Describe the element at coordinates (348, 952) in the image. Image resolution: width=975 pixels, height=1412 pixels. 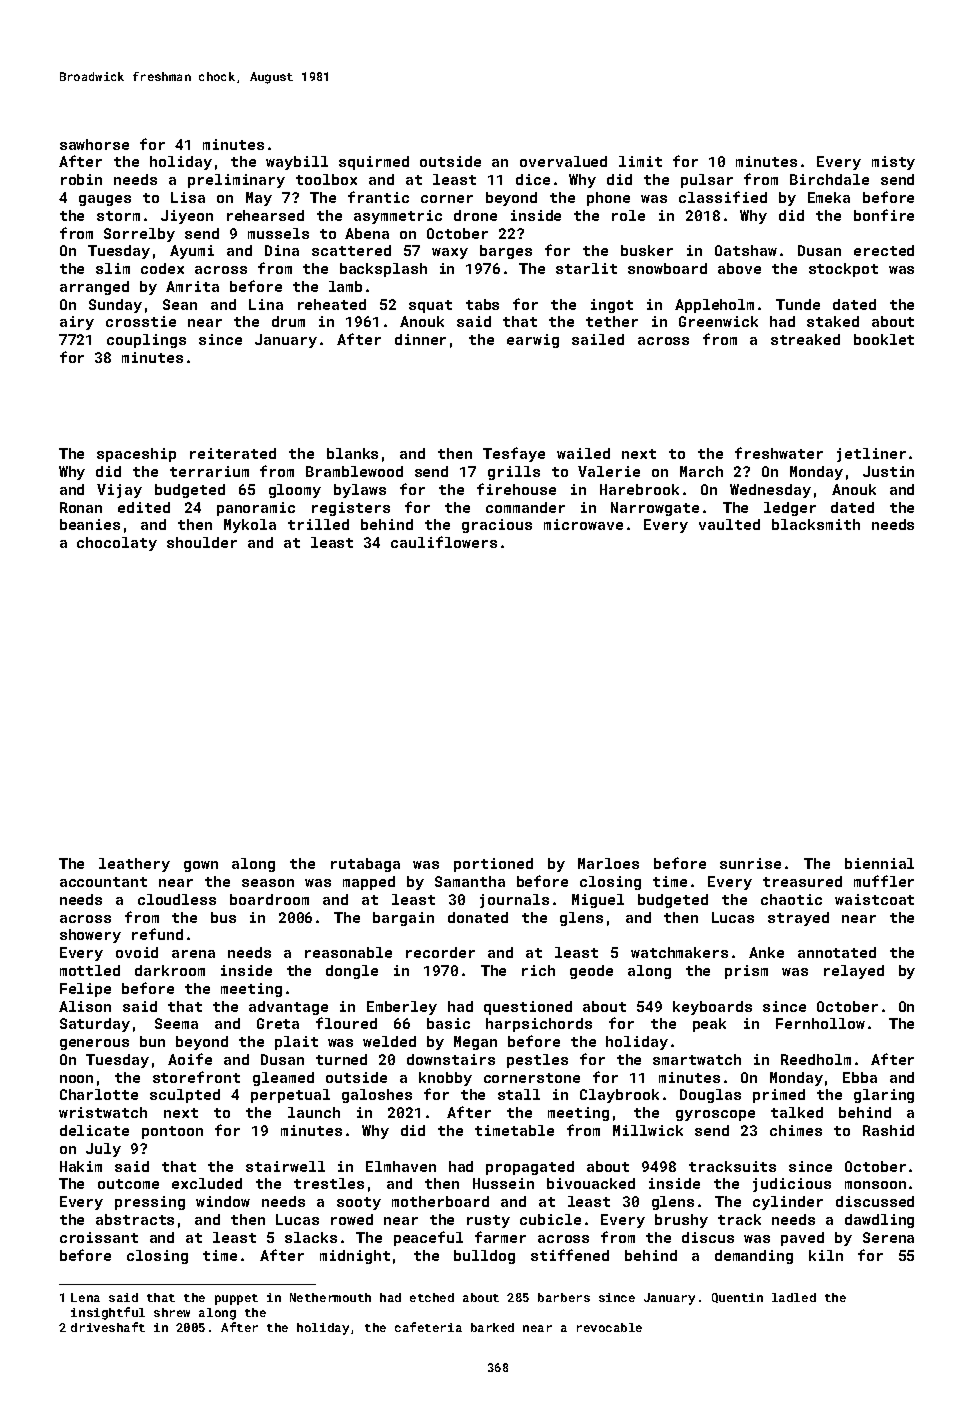
I see `reasonable` at that location.
